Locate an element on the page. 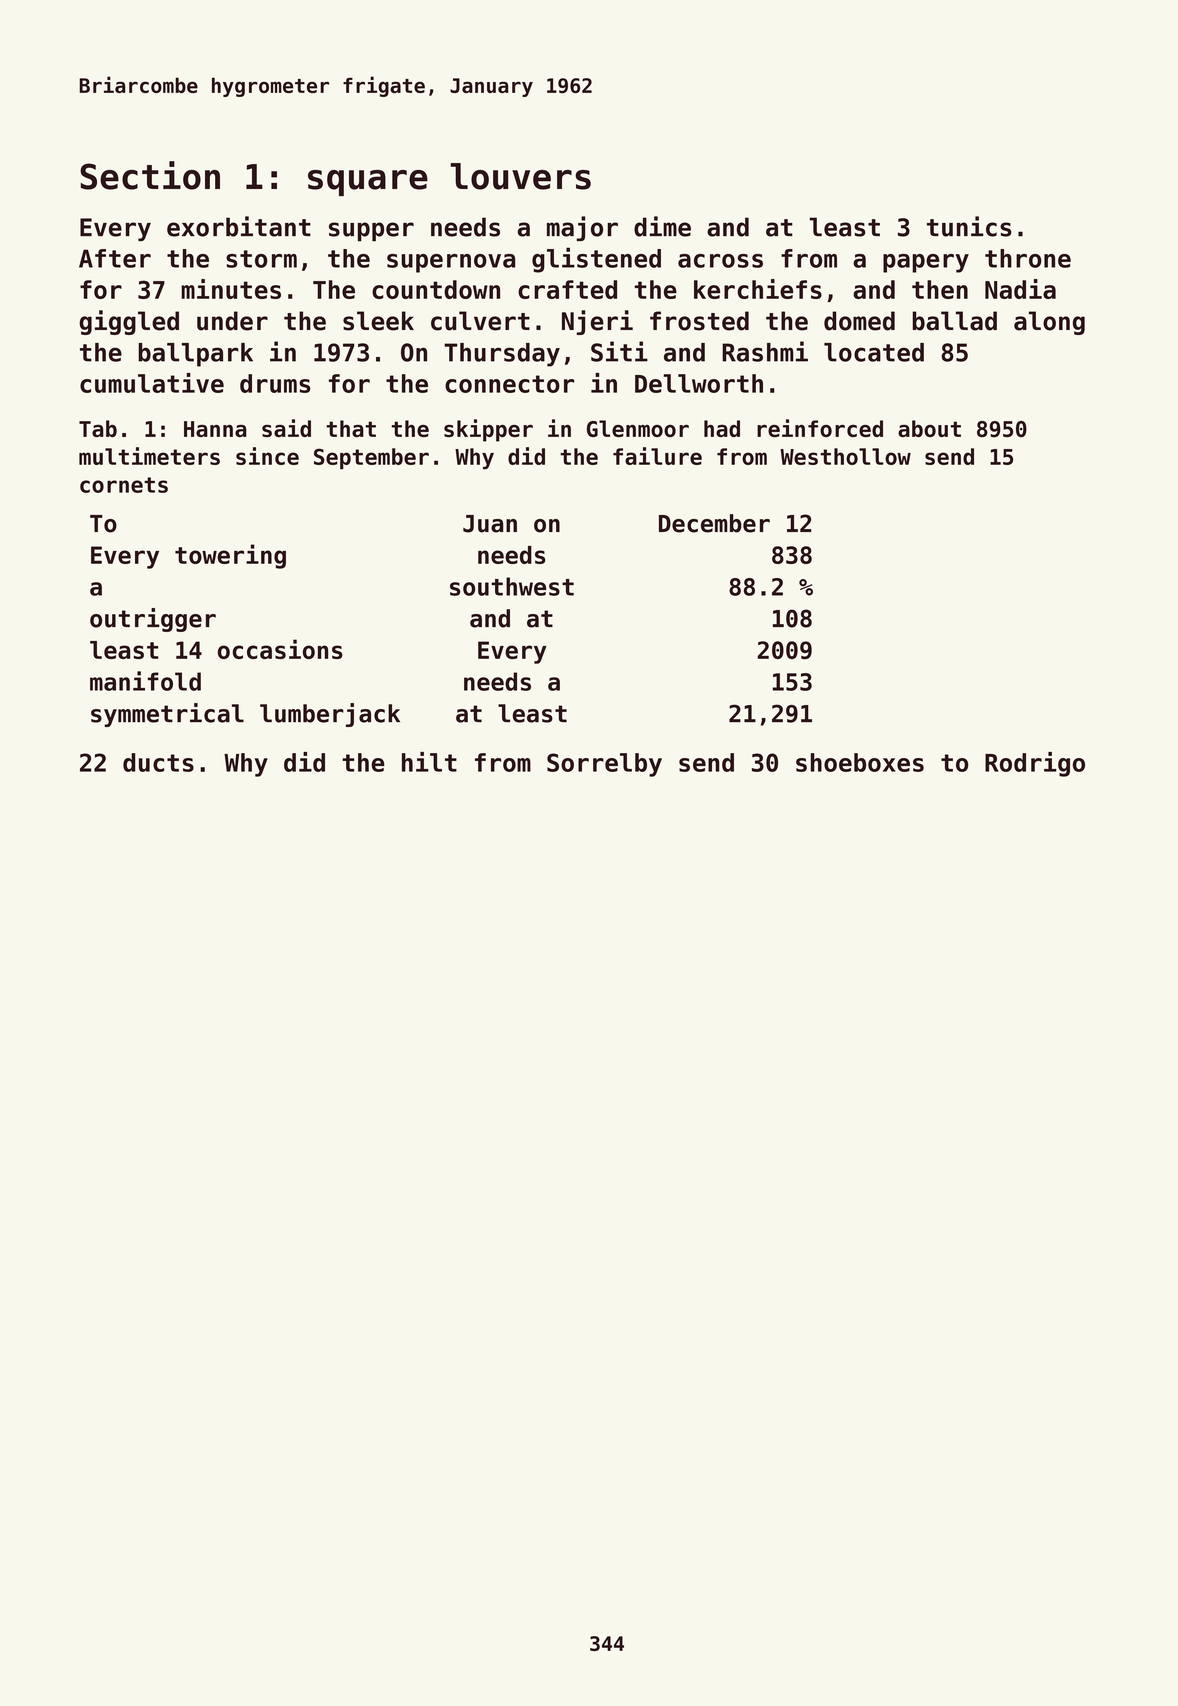 Image resolution: width=1178 pixels, height=1706 pixels. shoeboxes is located at coordinates (860, 762).
